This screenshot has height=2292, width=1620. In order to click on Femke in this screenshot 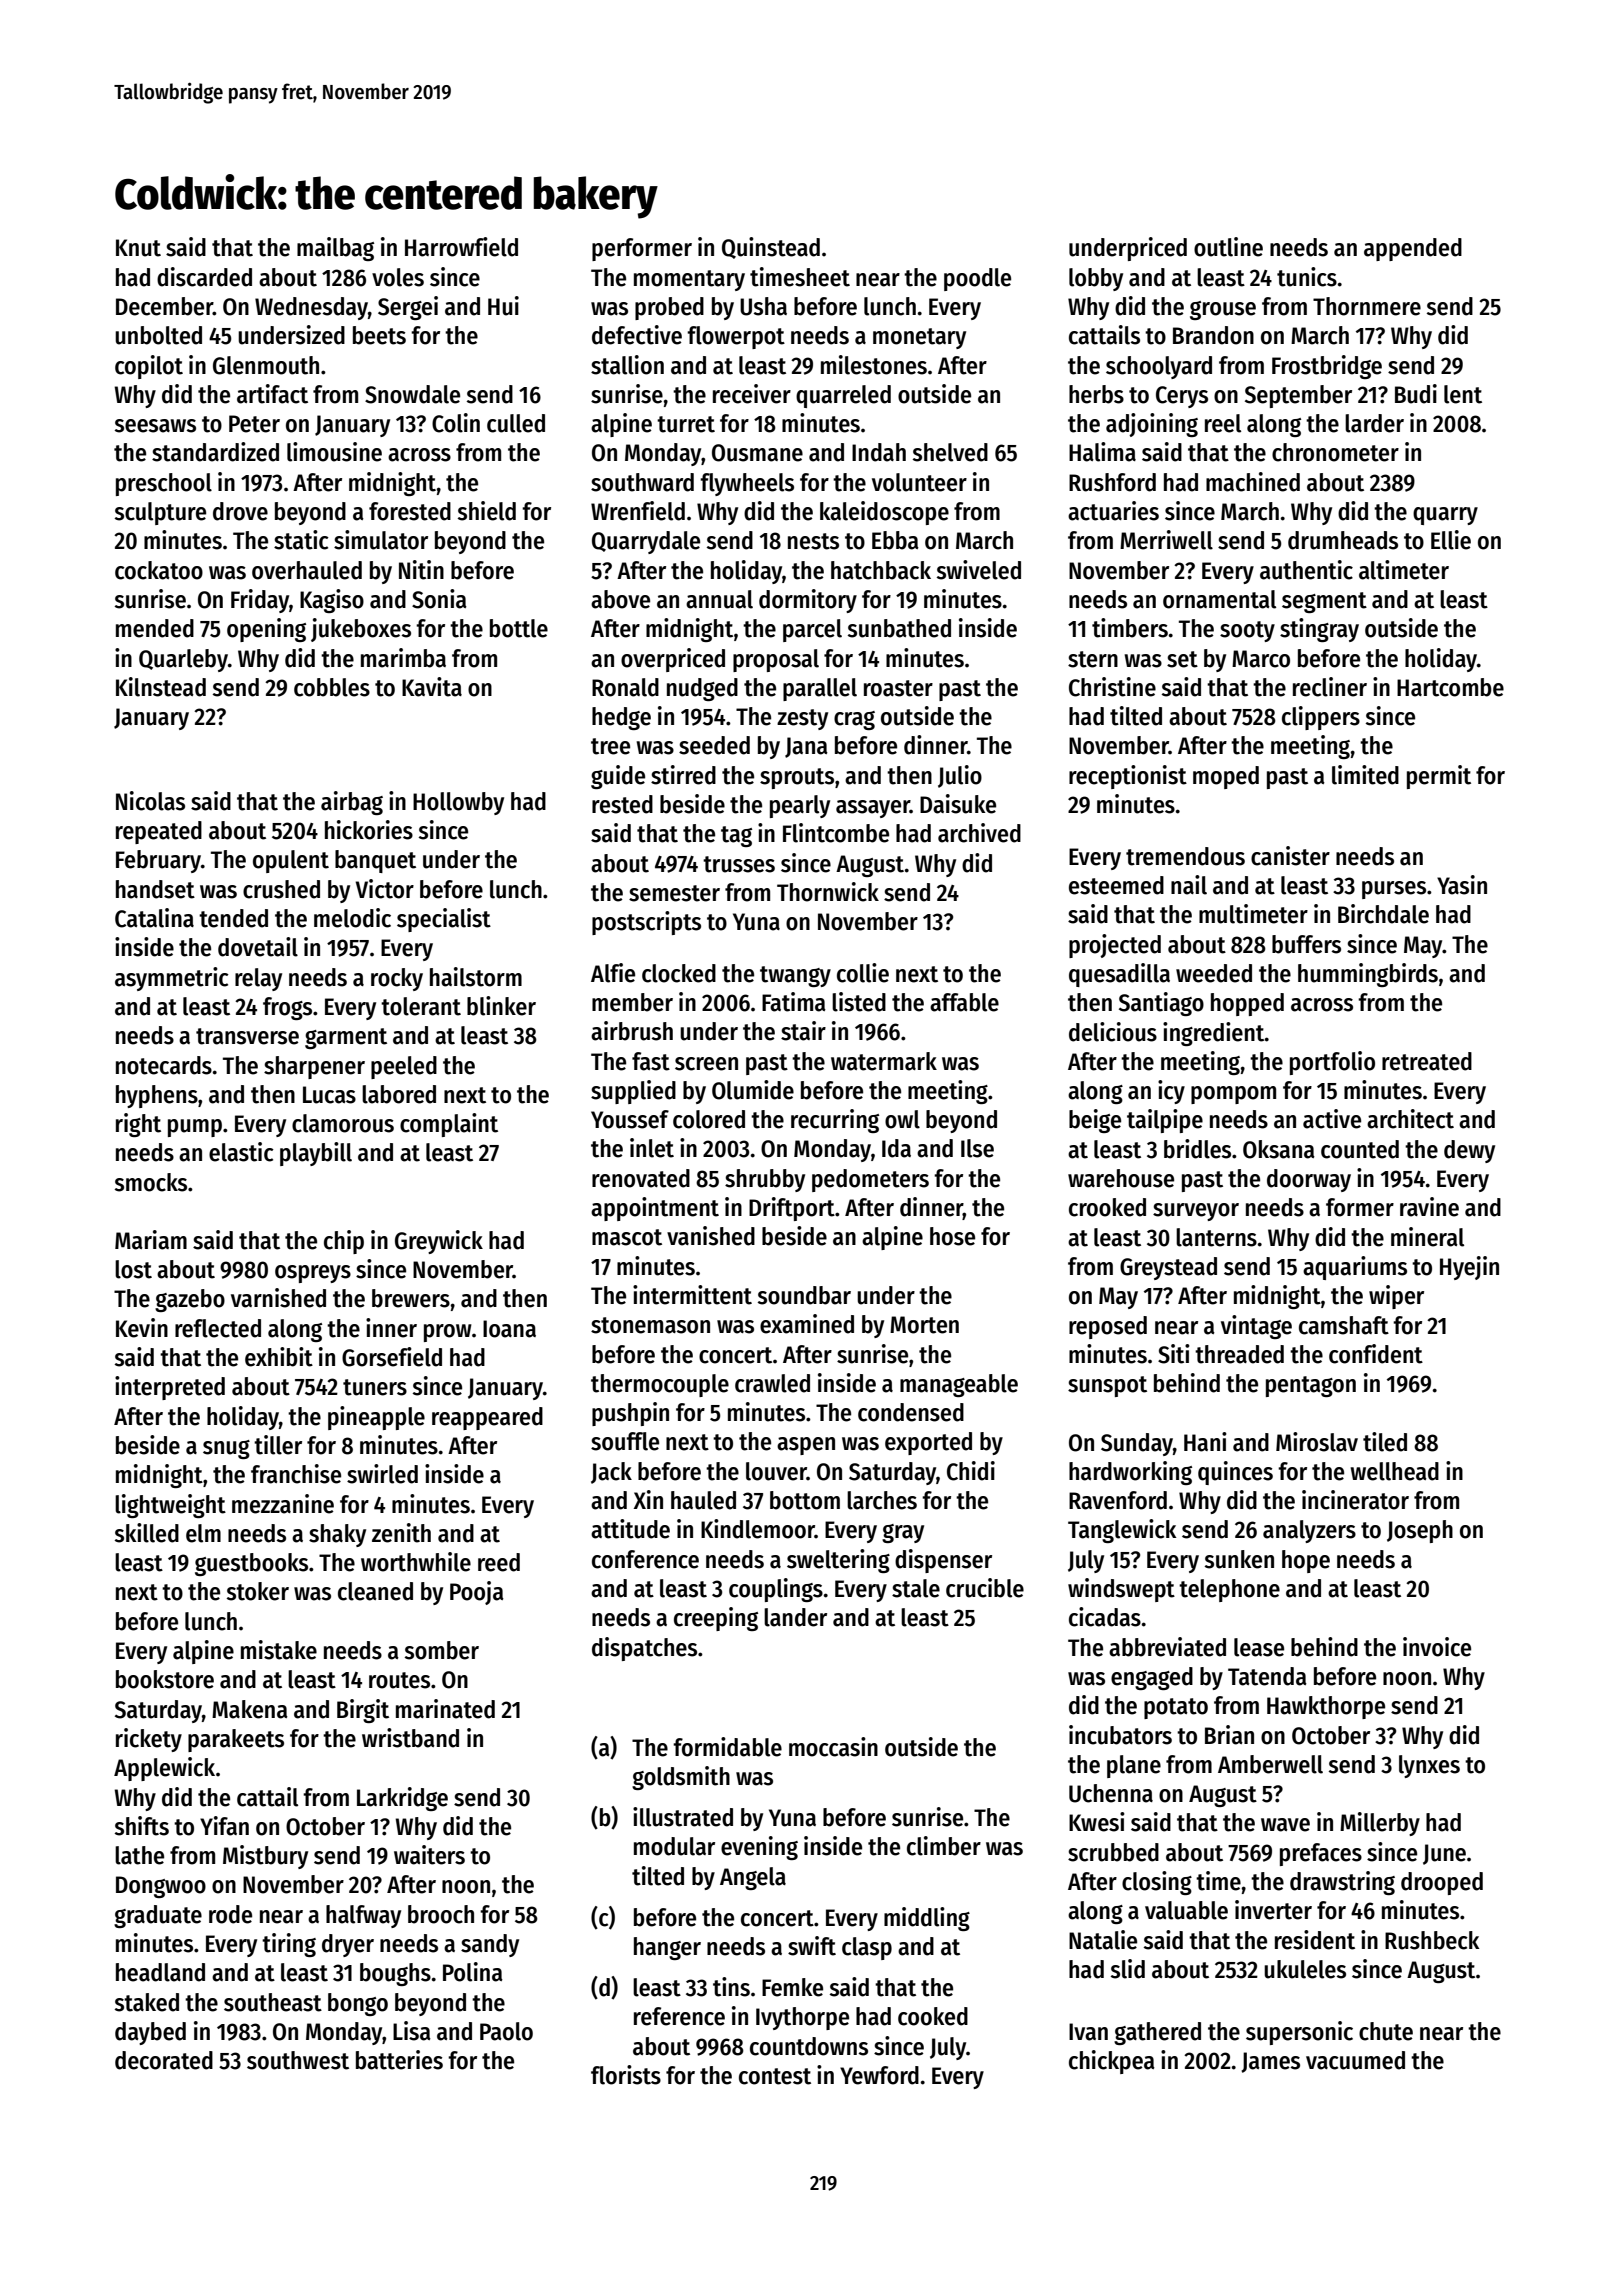, I will do `click(792, 1987)`.
